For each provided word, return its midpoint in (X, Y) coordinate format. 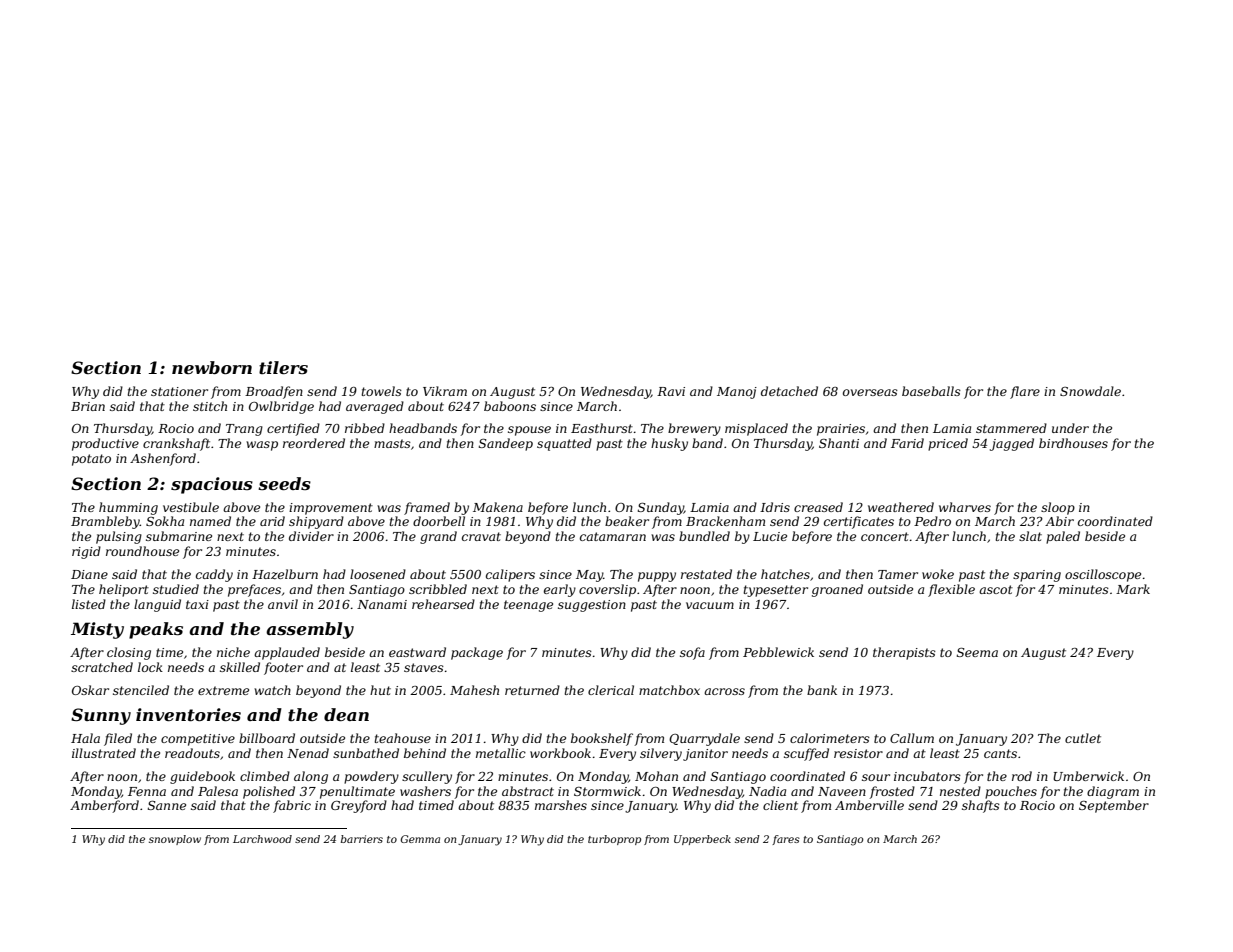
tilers (283, 367)
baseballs (931, 391)
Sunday (661, 508)
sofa (692, 653)
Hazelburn (285, 574)
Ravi (671, 391)
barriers (362, 839)
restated (706, 574)
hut (380, 690)
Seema (977, 652)
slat (1030, 536)
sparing (1037, 576)
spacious (212, 485)
